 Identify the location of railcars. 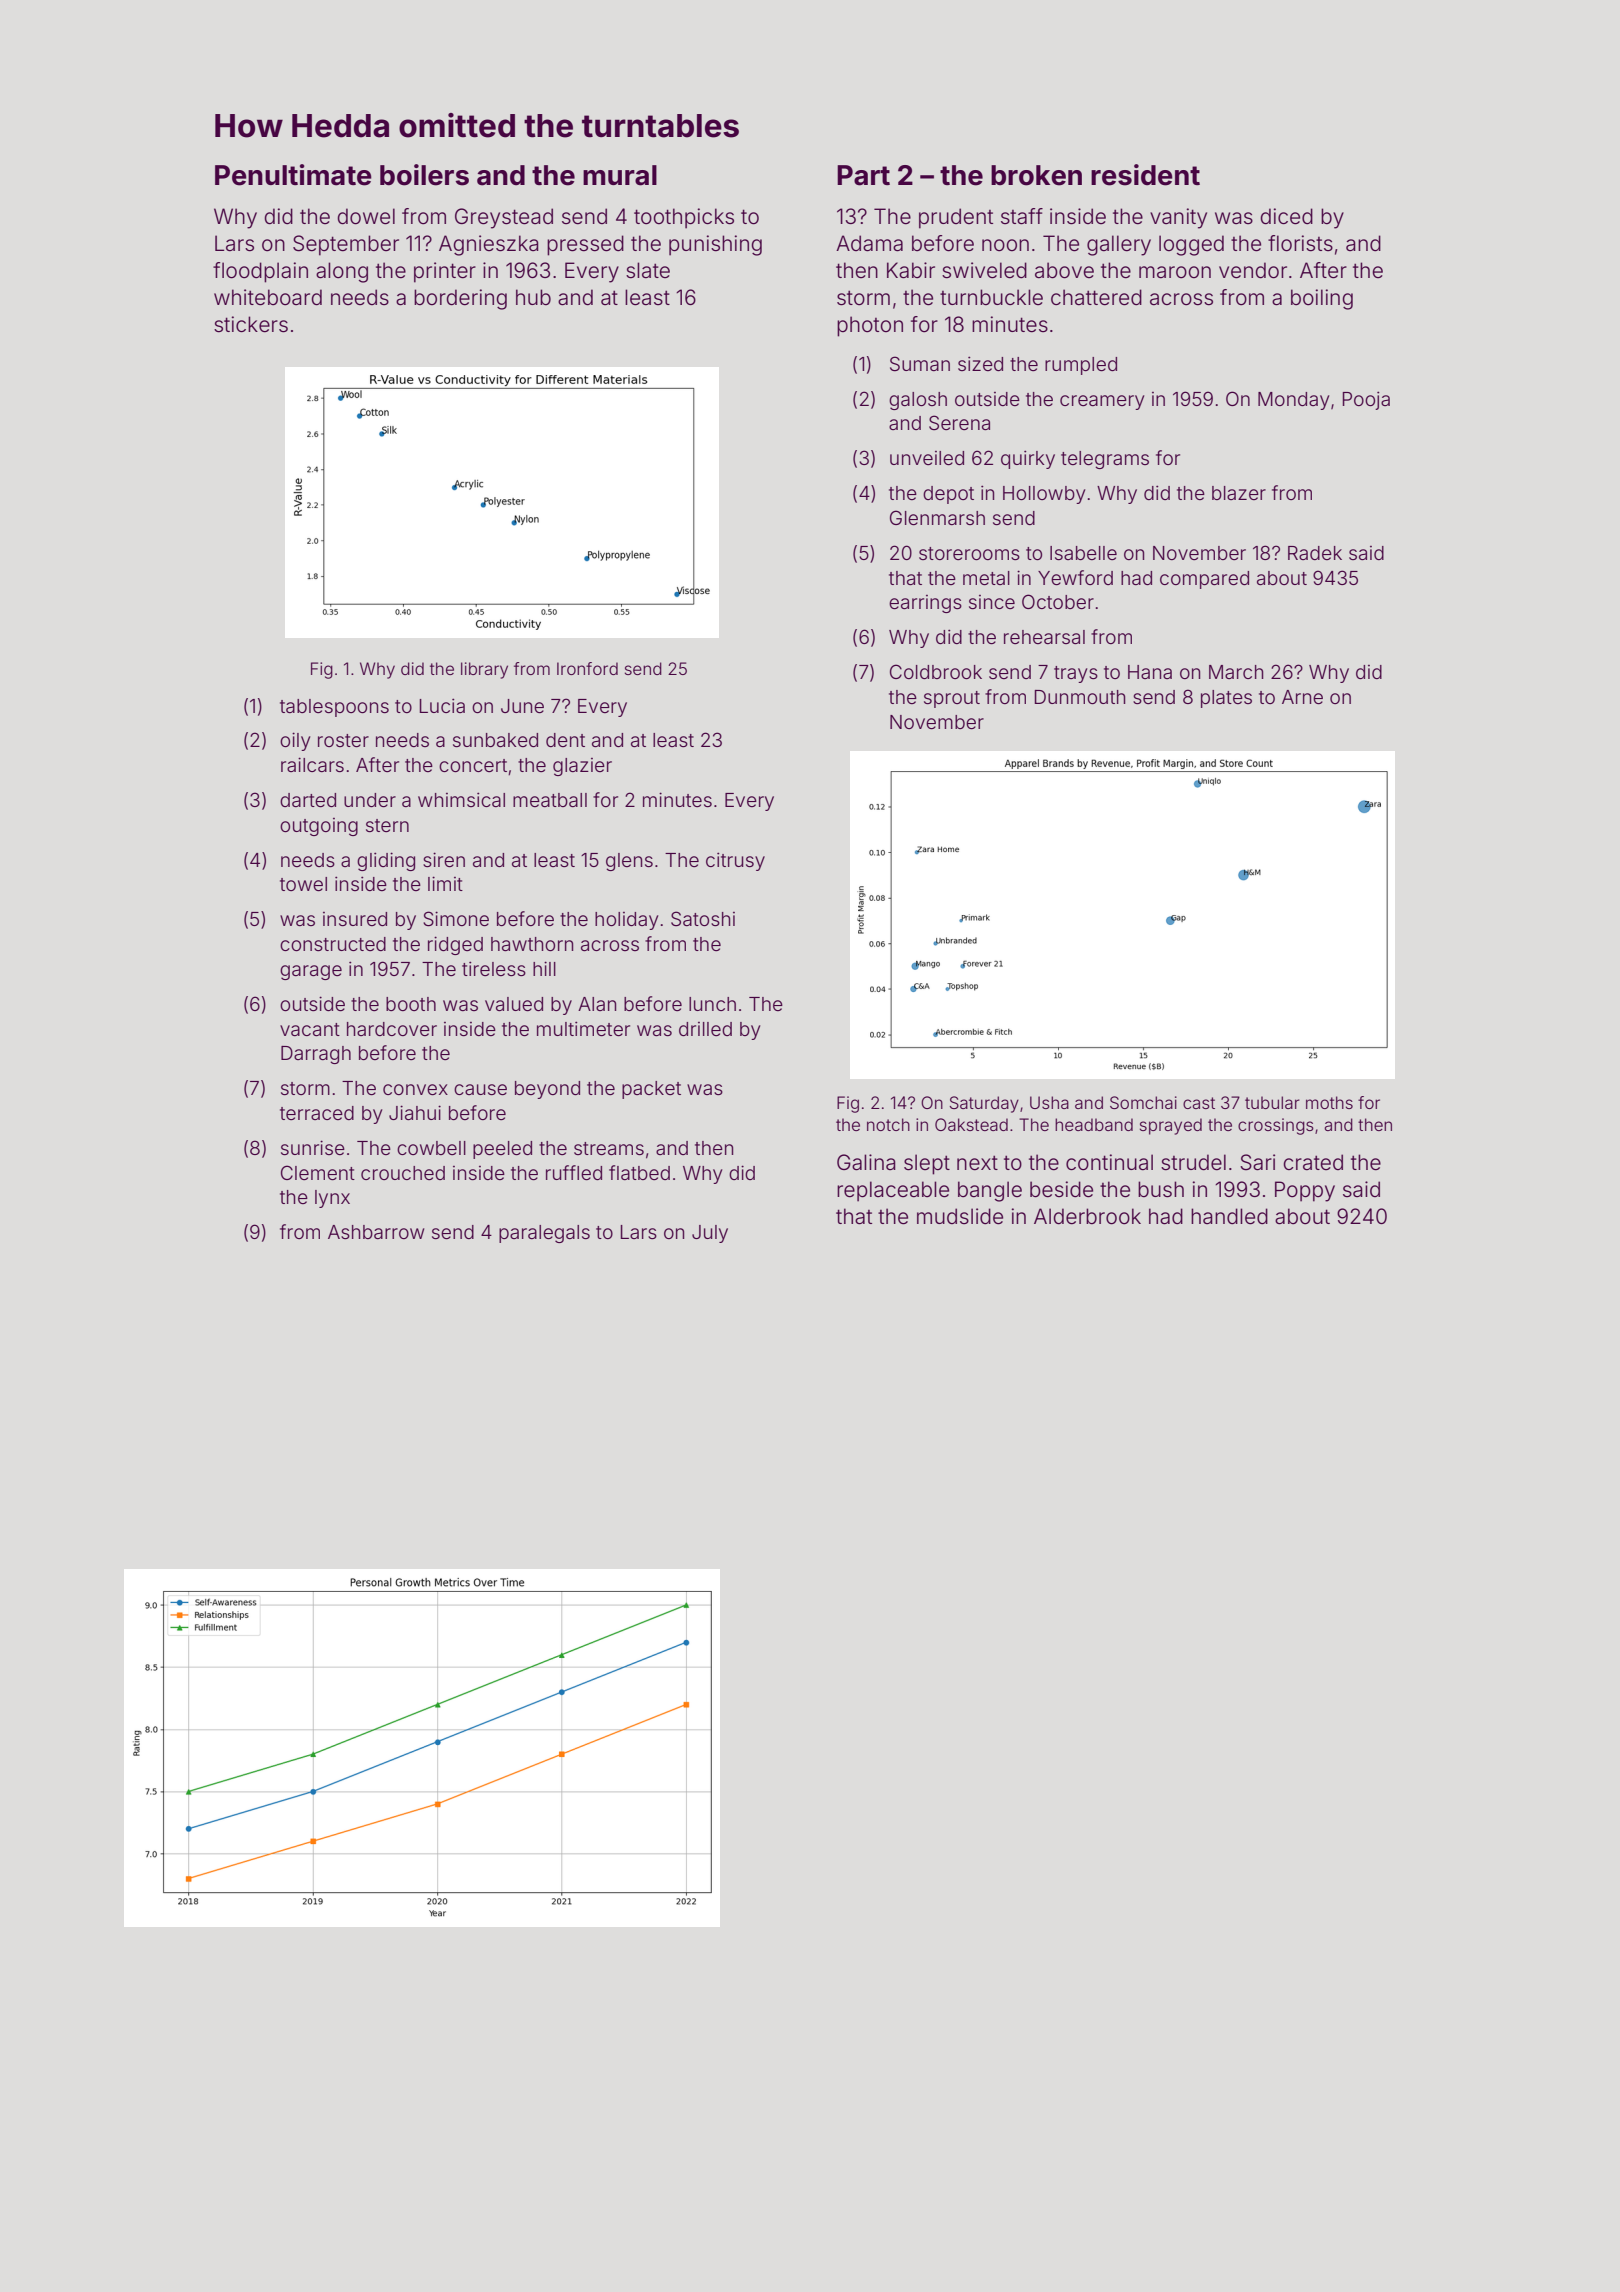
(312, 764).
